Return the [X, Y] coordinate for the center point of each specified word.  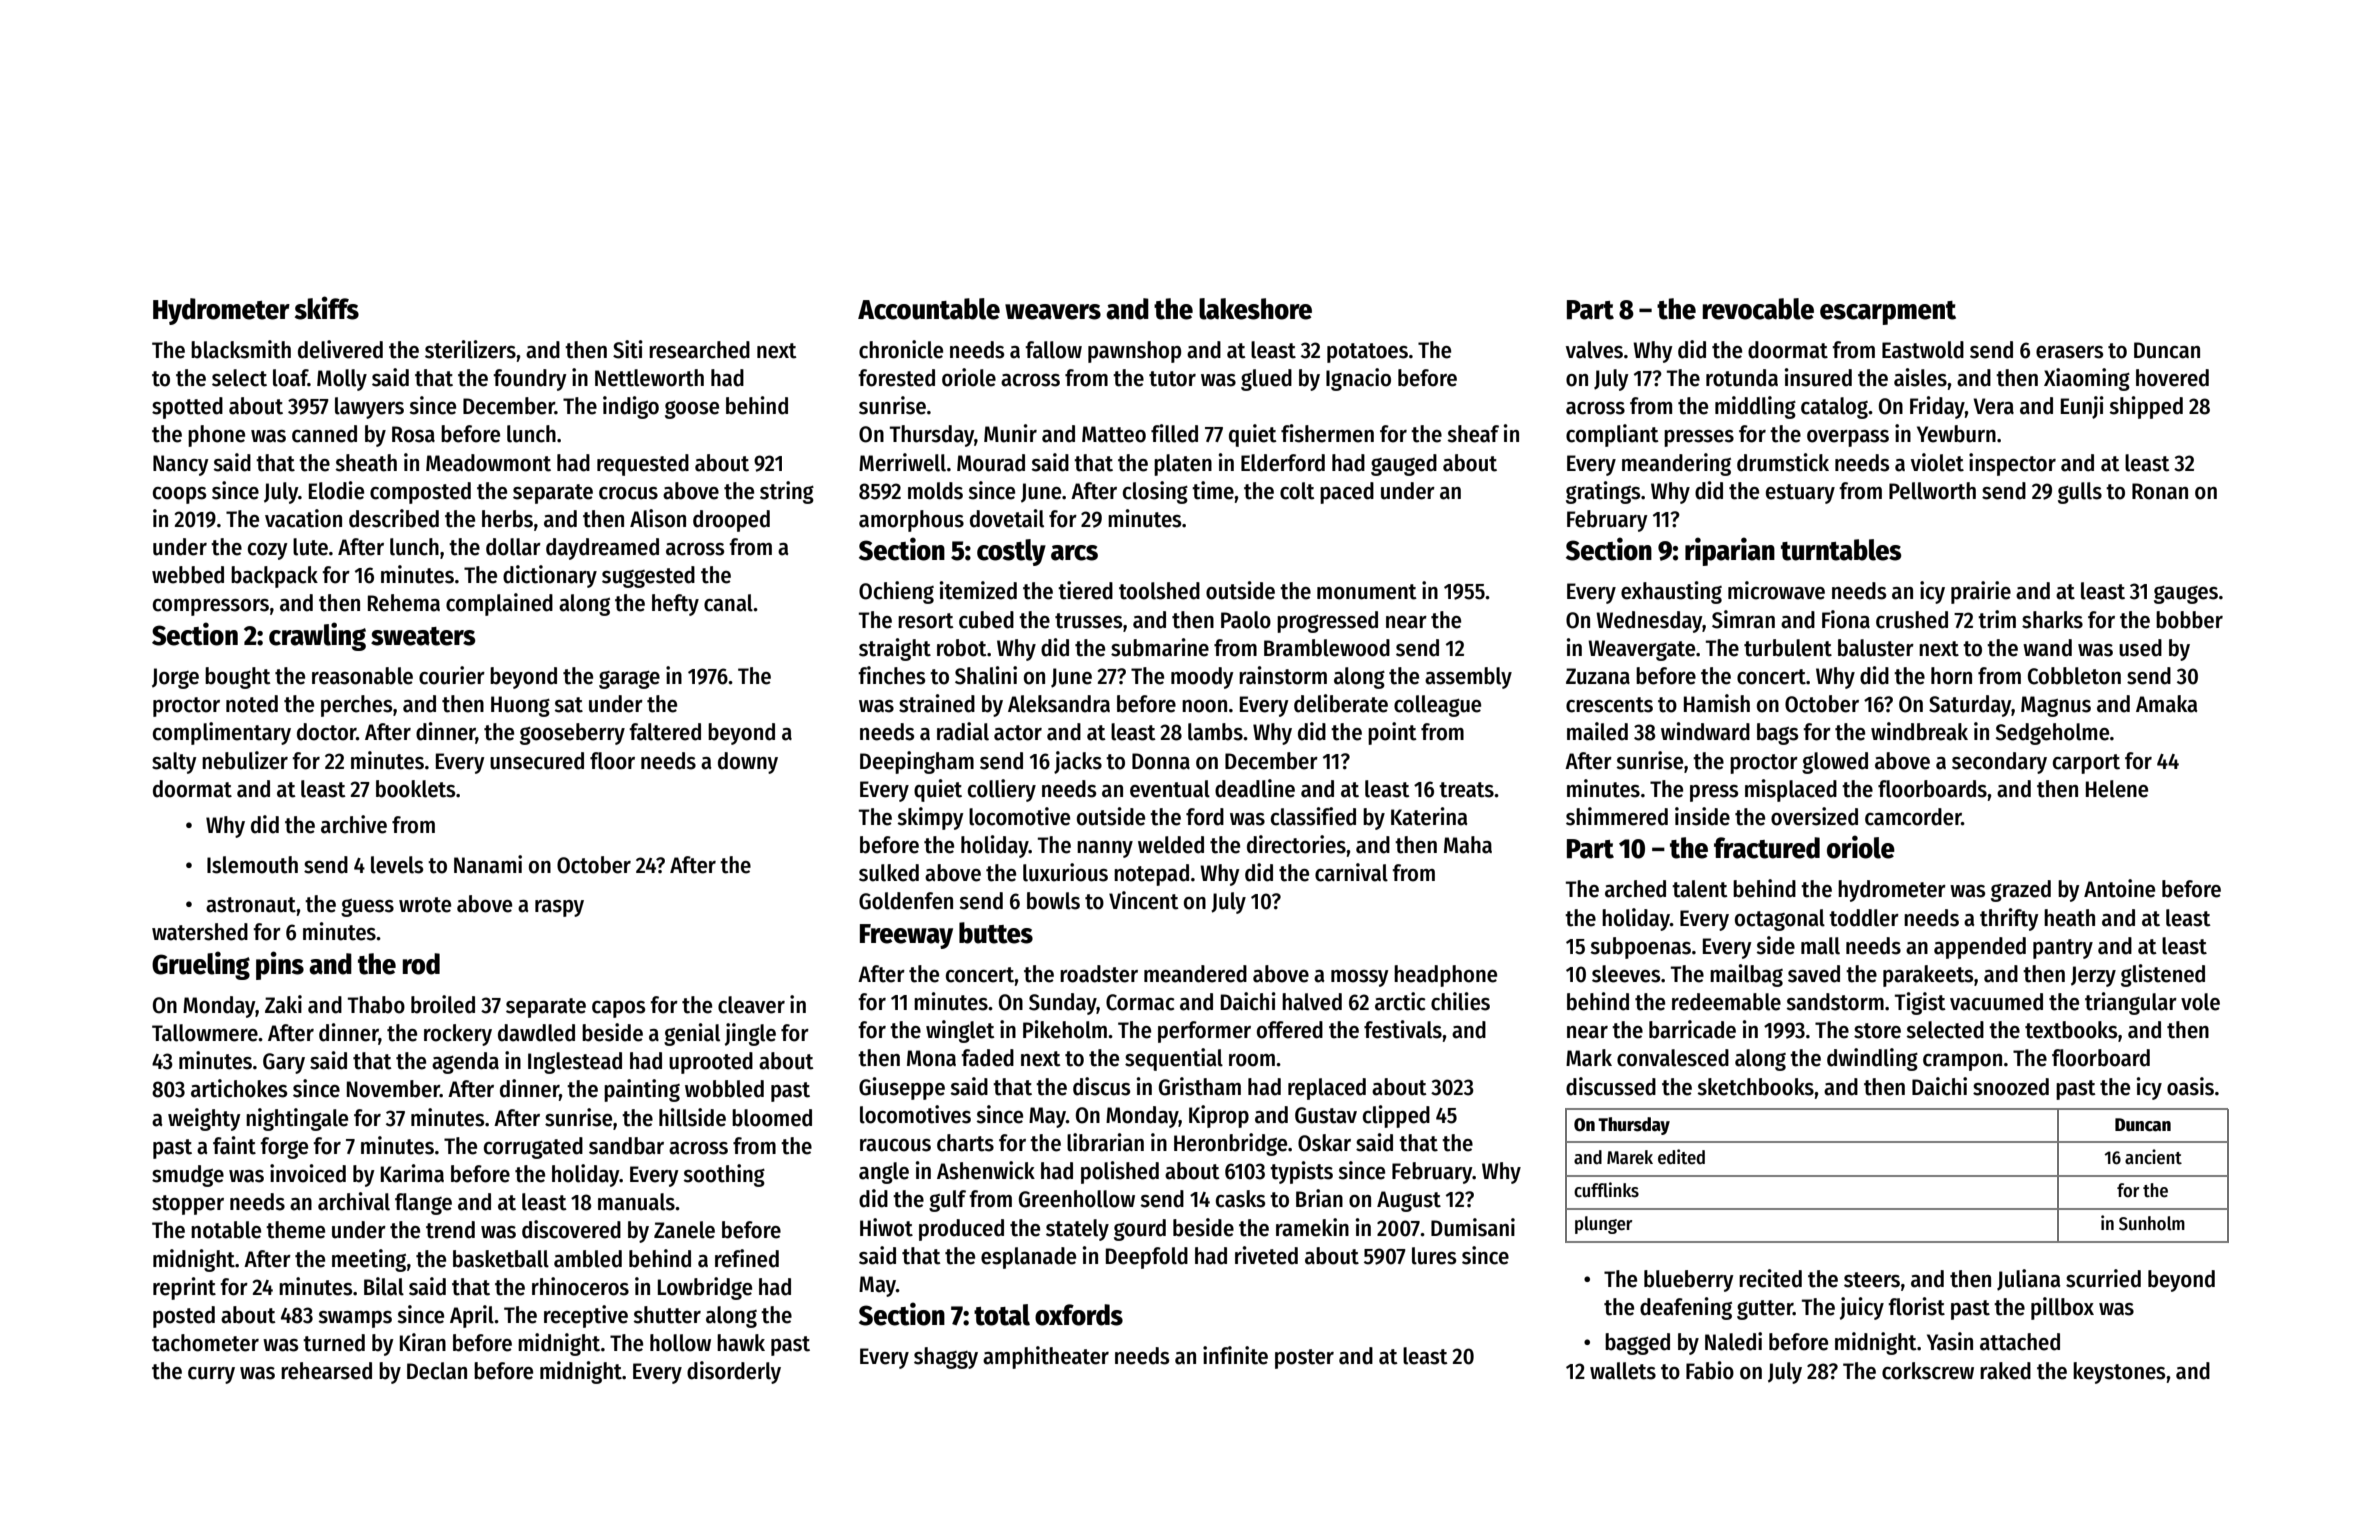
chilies [1460, 1001]
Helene [2117, 789]
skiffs [327, 308]
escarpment [1888, 313]
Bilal [384, 1286]
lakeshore [1255, 309]
